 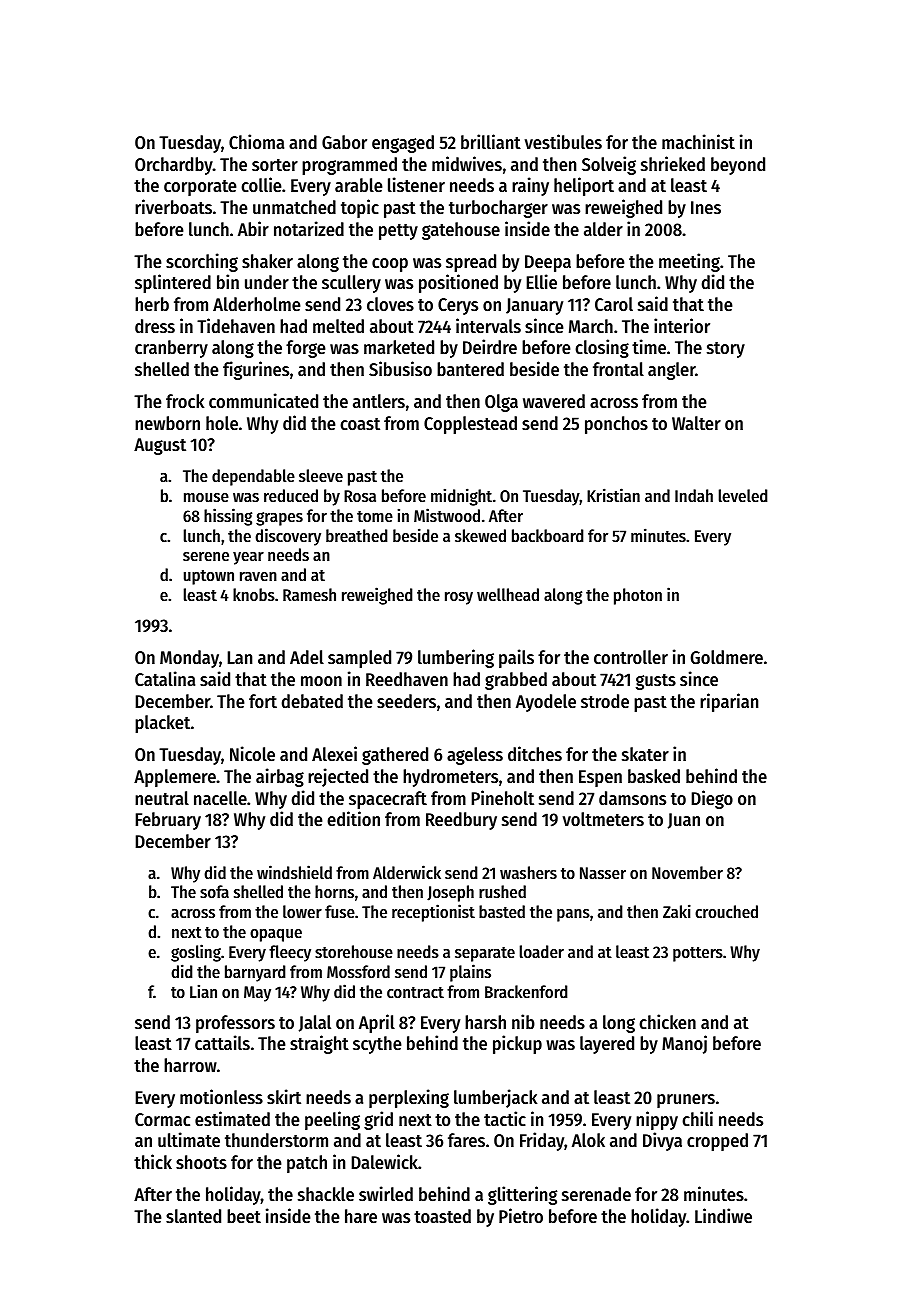 What do you see at coordinates (244, 1216) in the screenshot?
I see `beet` at bounding box center [244, 1216].
